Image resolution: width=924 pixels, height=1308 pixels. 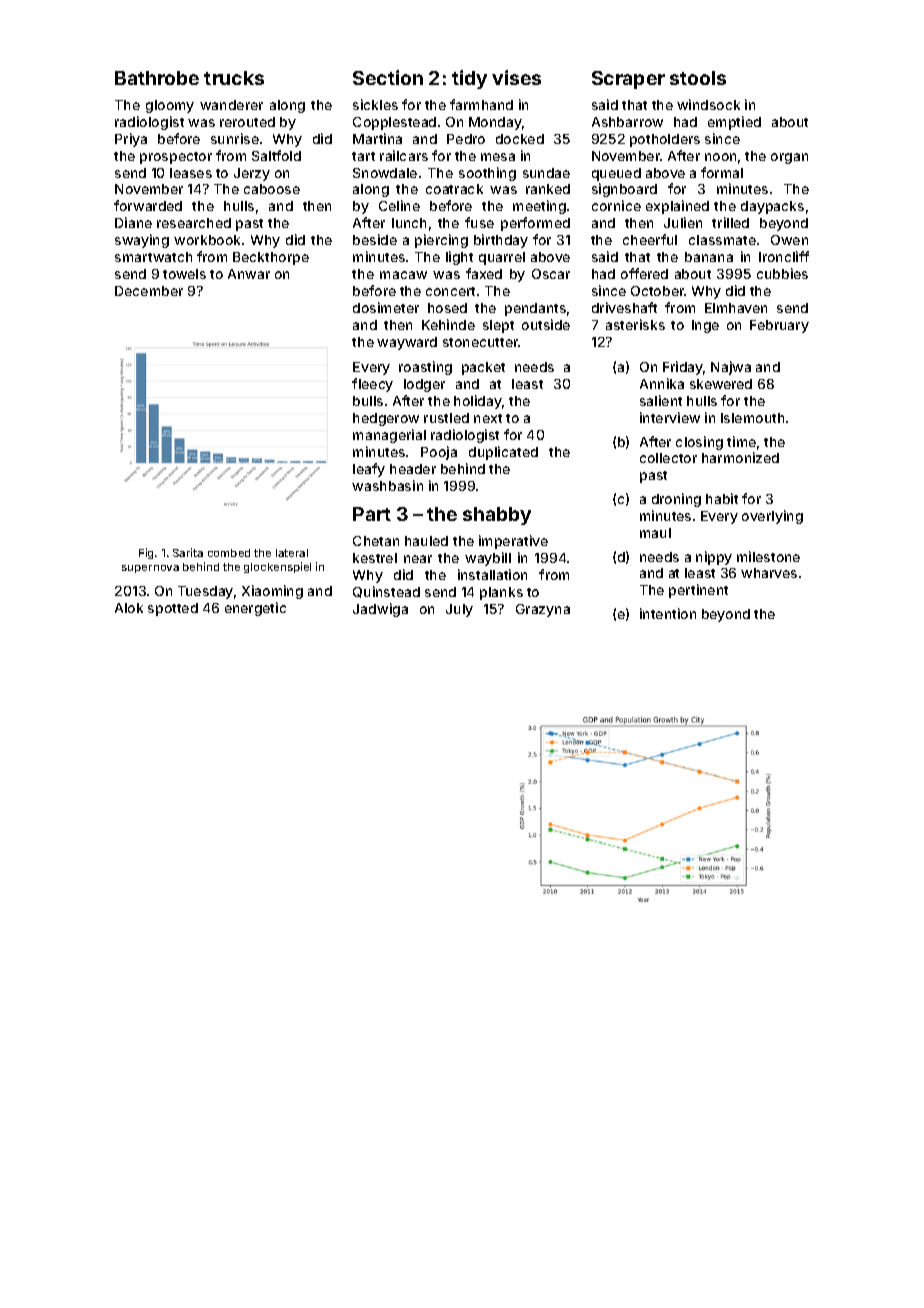 I want to click on Grazyna, so click(x=543, y=610).
